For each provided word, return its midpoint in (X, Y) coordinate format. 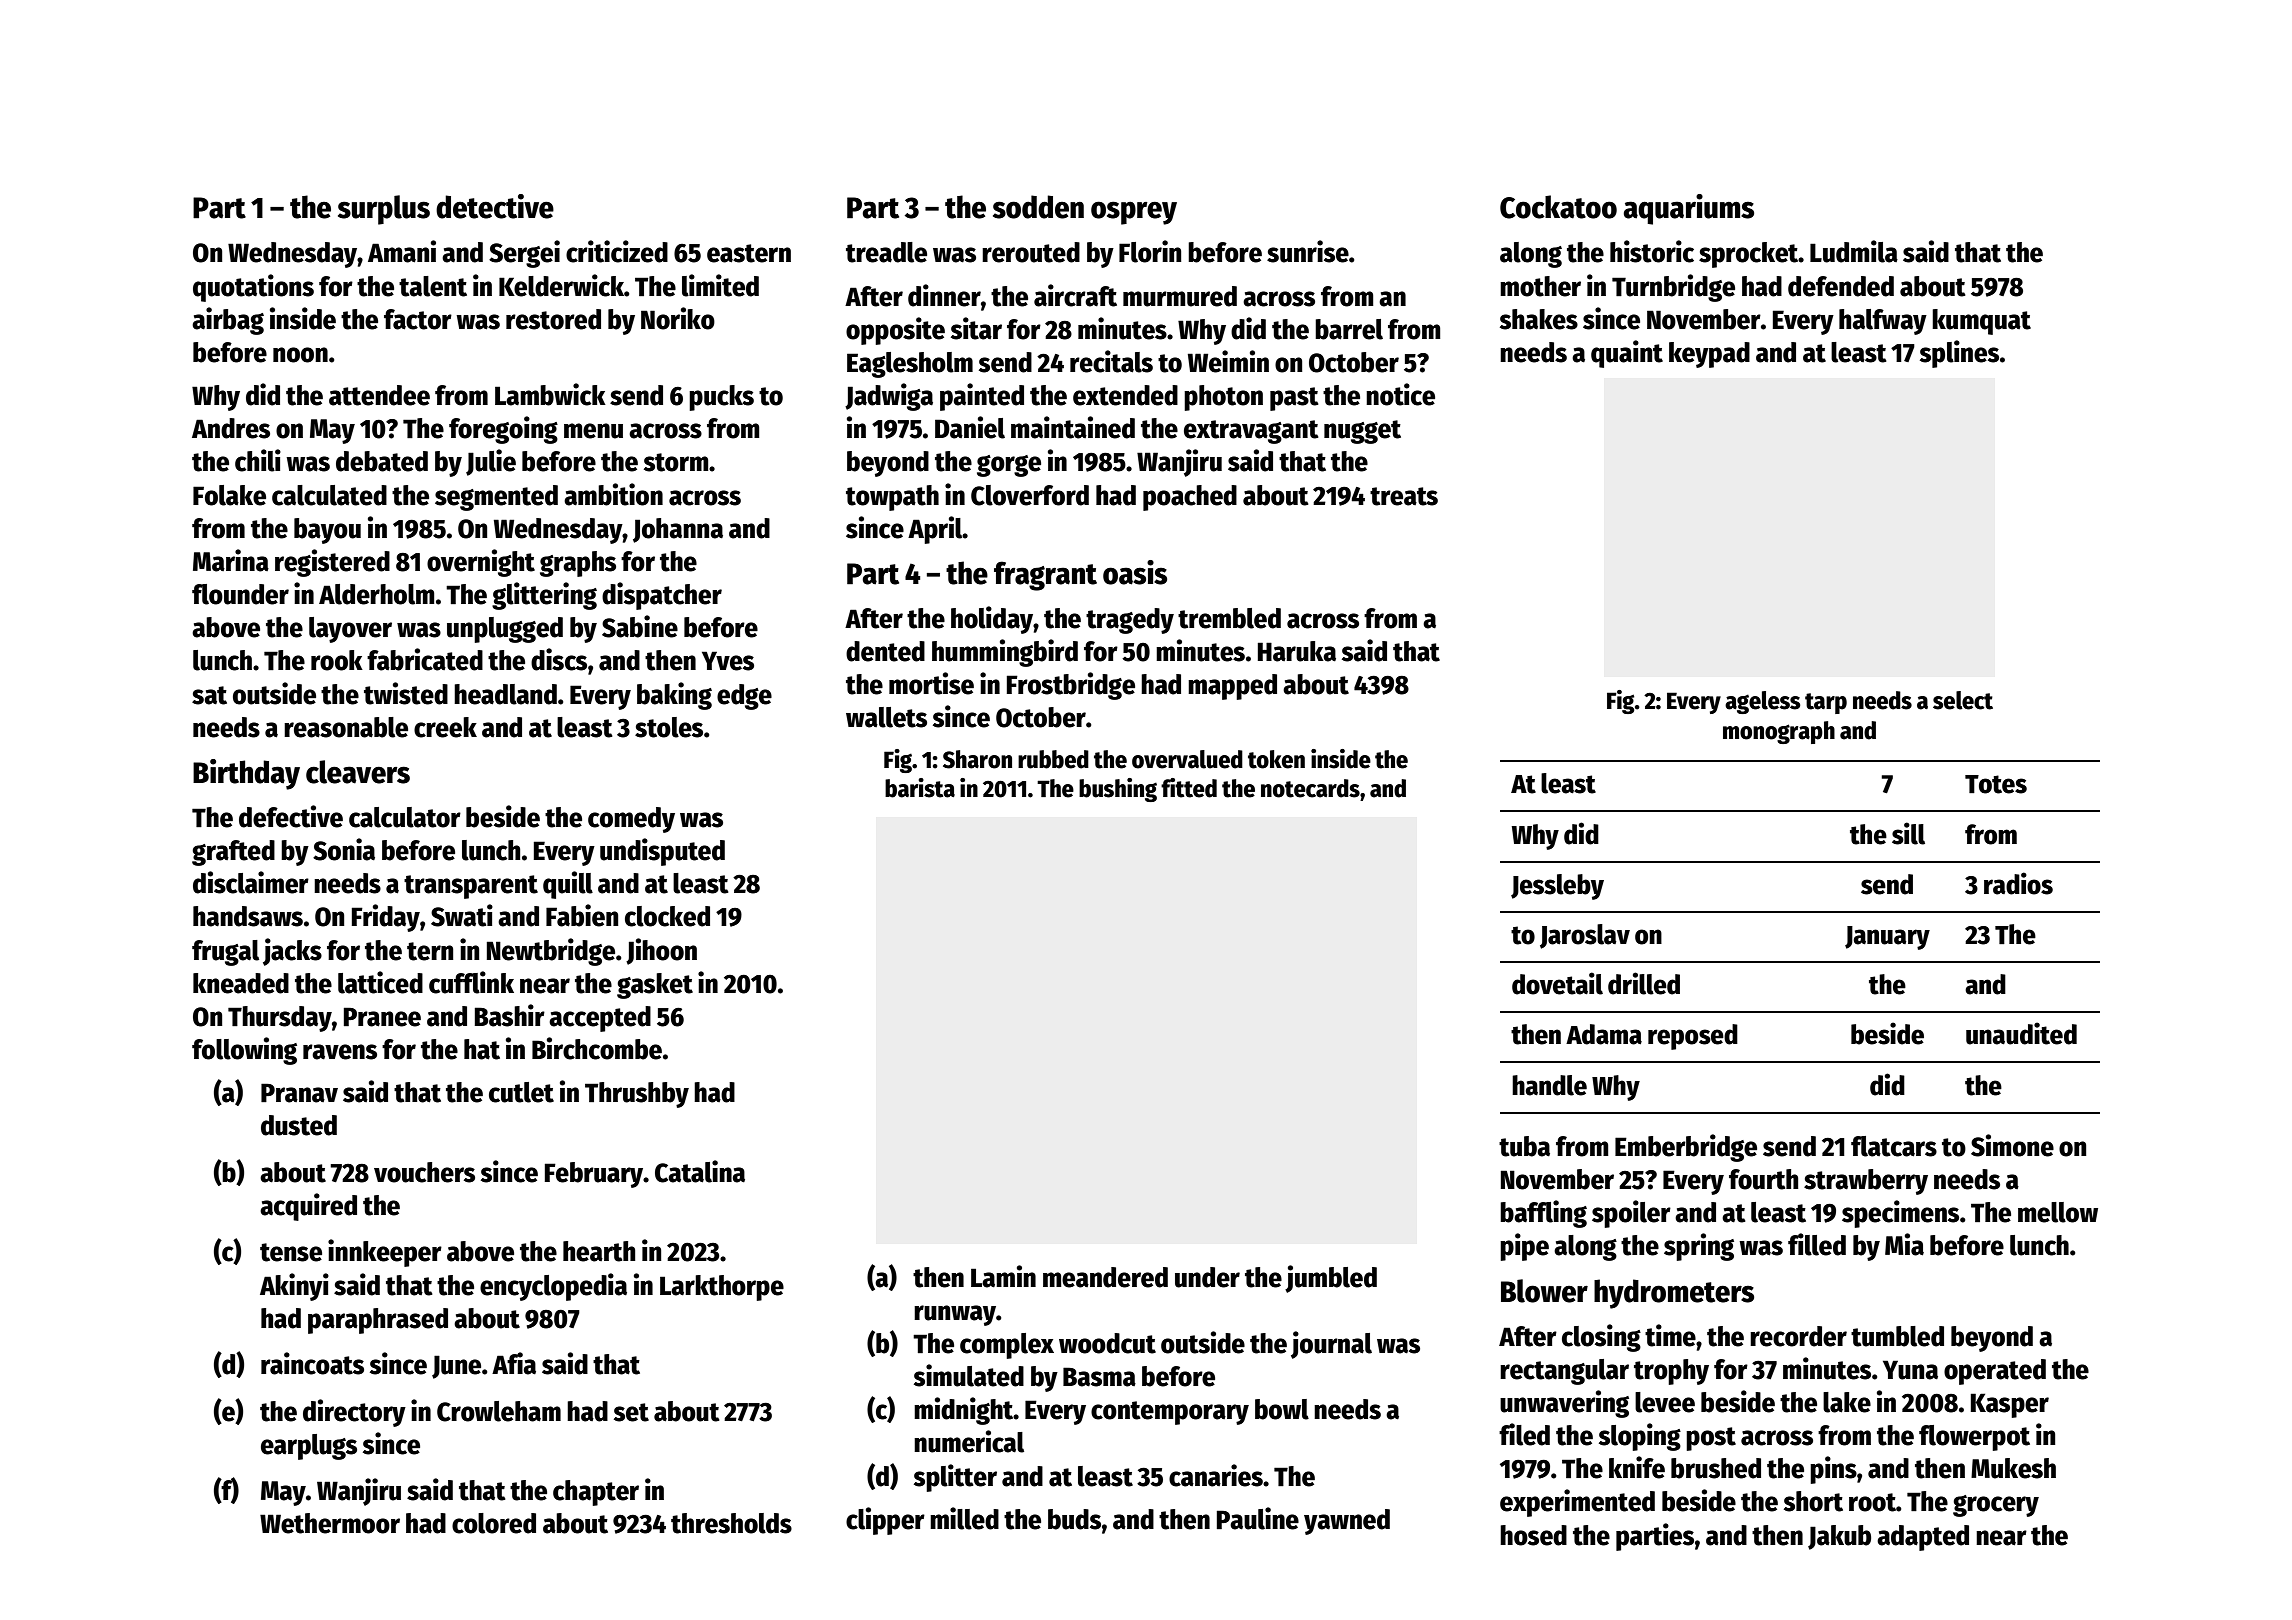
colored (494, 1523)
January (1887, 938)
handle (1549, 1085)
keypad (1709, 355)
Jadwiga (889, 397)
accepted (600, 1019)
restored (553, 319)
